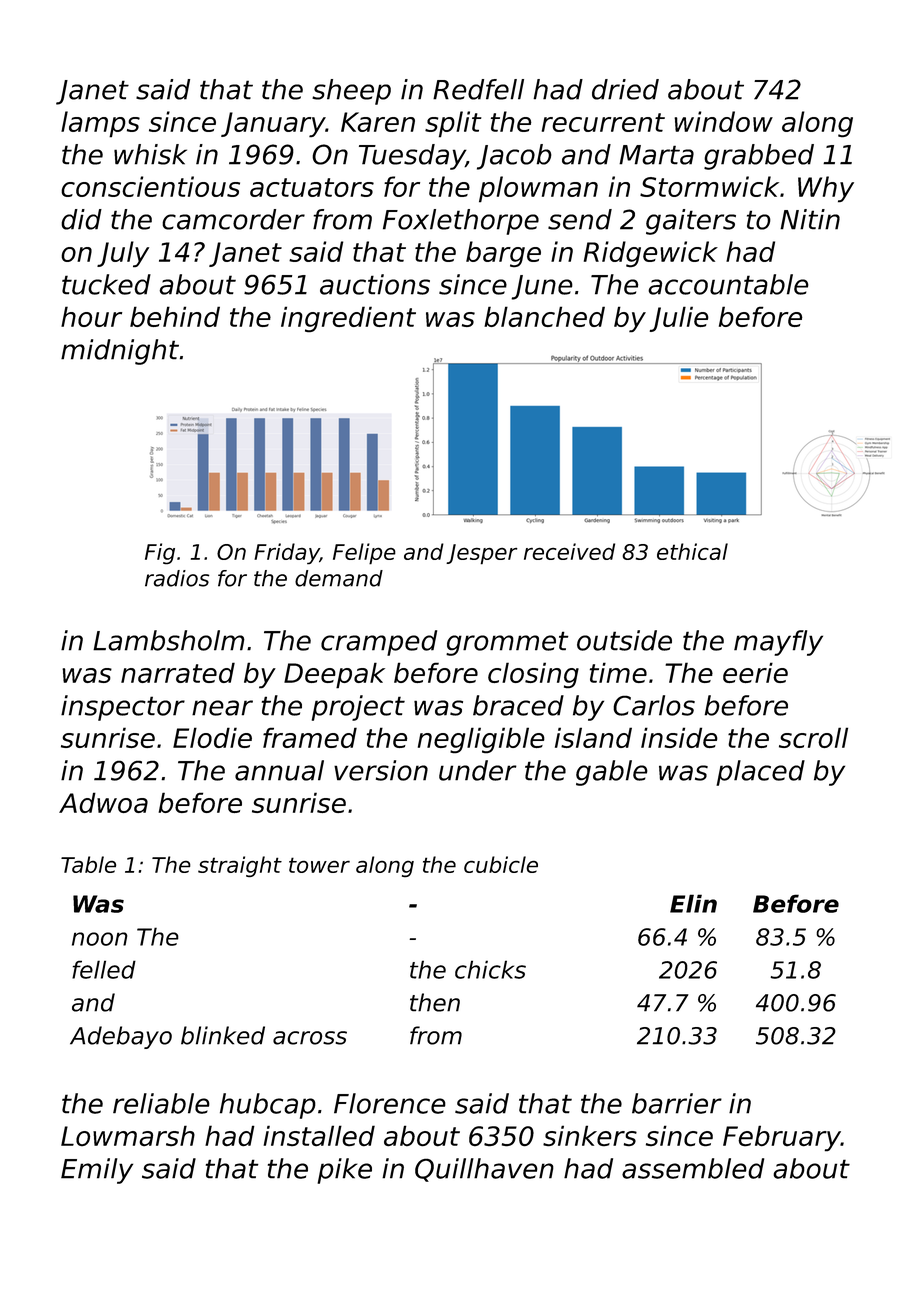 The height and width of the image is (1311, 924). Describe the element at coordinates (351, 92) in the image. I see `sheep` at that location.
